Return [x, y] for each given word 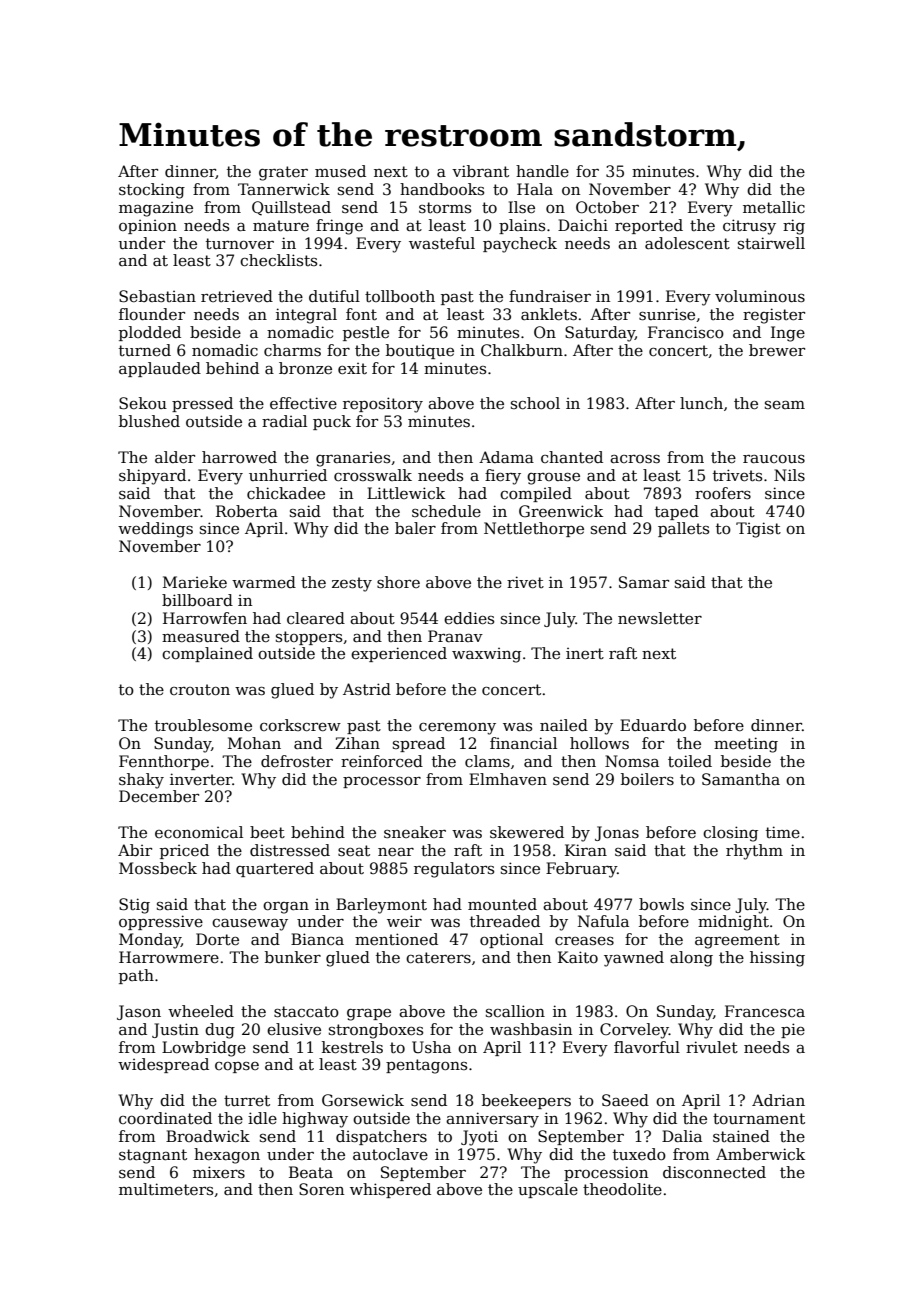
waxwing [486, 655]
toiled [690, 761]
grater [283, 173]
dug [220, 1031]
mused [340, 171]
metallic [774, 207]
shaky [141, 781]
